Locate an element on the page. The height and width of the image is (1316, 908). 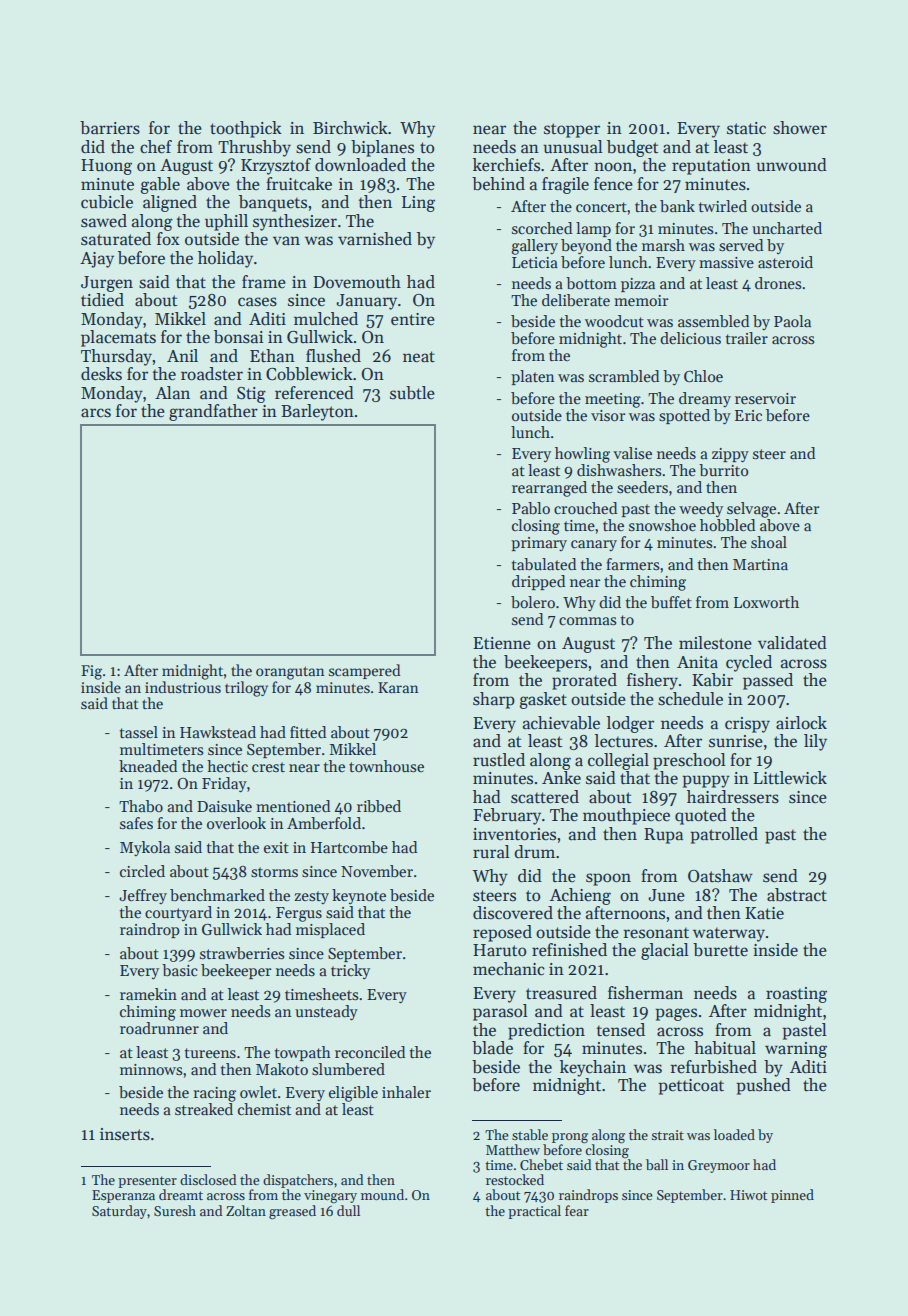
platen is located at coordinates (532, 377).
